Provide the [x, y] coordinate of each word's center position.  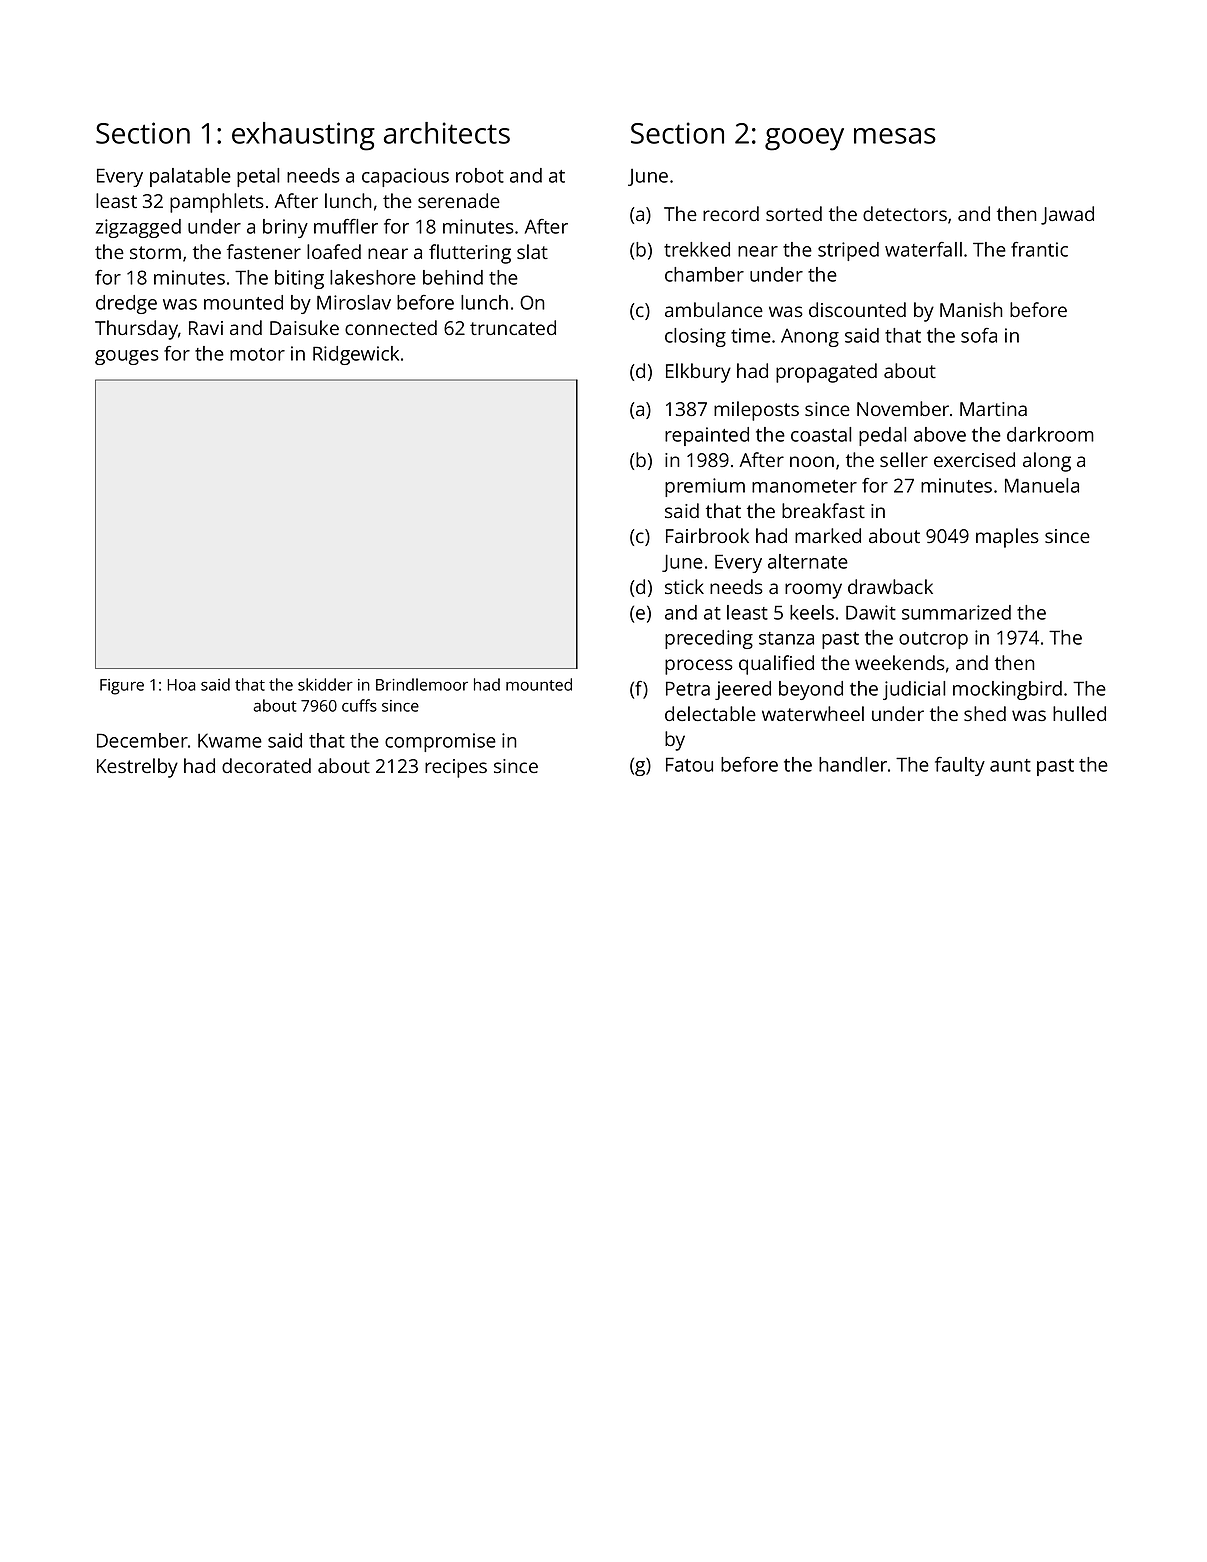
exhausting [303, 136]
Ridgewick [356, 355]
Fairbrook [707, 535]
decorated [266, 765]
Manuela [1042, 485]
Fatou [689, 764]
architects [447, 133]
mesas [895, 136]
